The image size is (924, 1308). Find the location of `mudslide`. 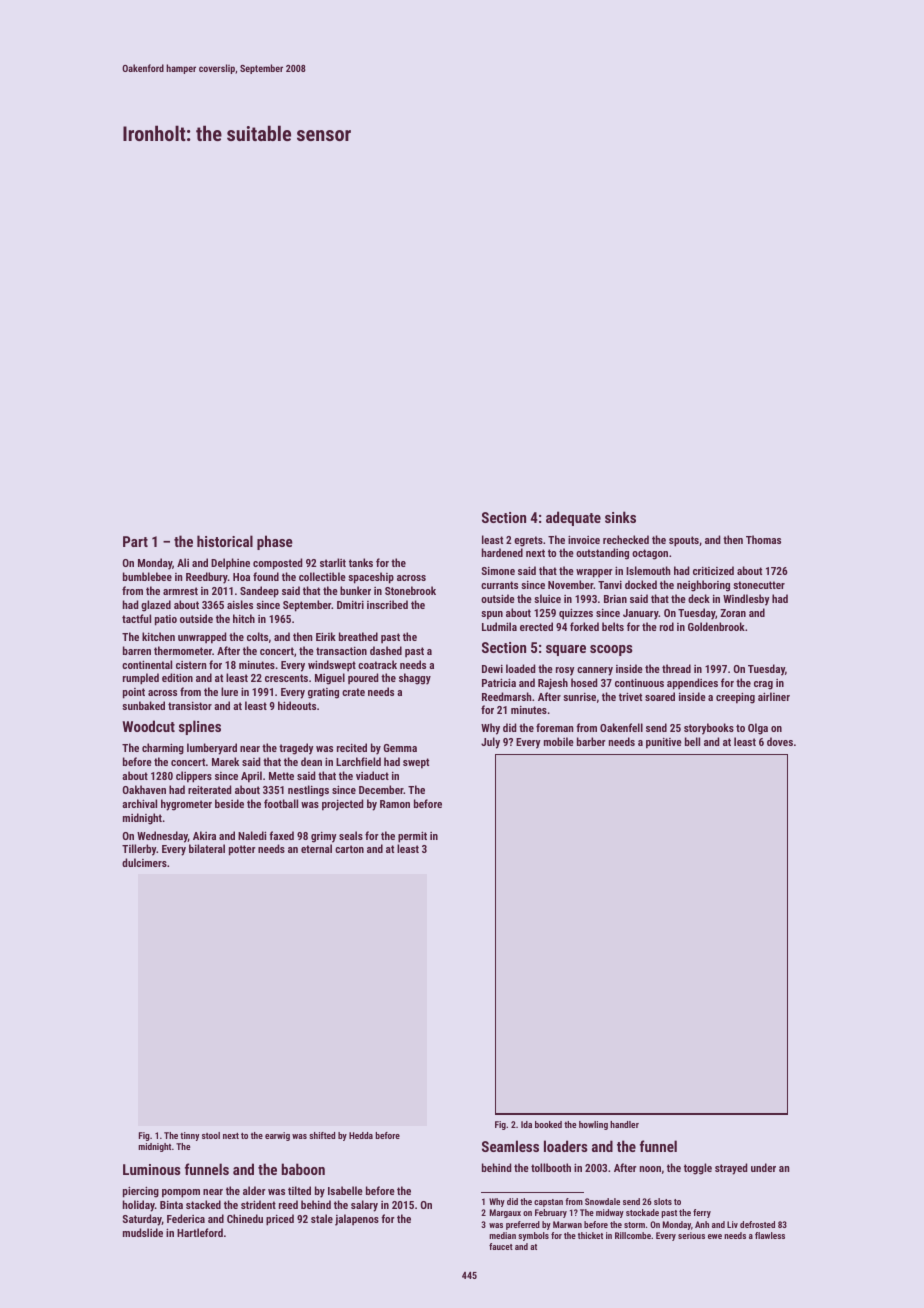

mudslide is located at coordinates (143, 1232).
